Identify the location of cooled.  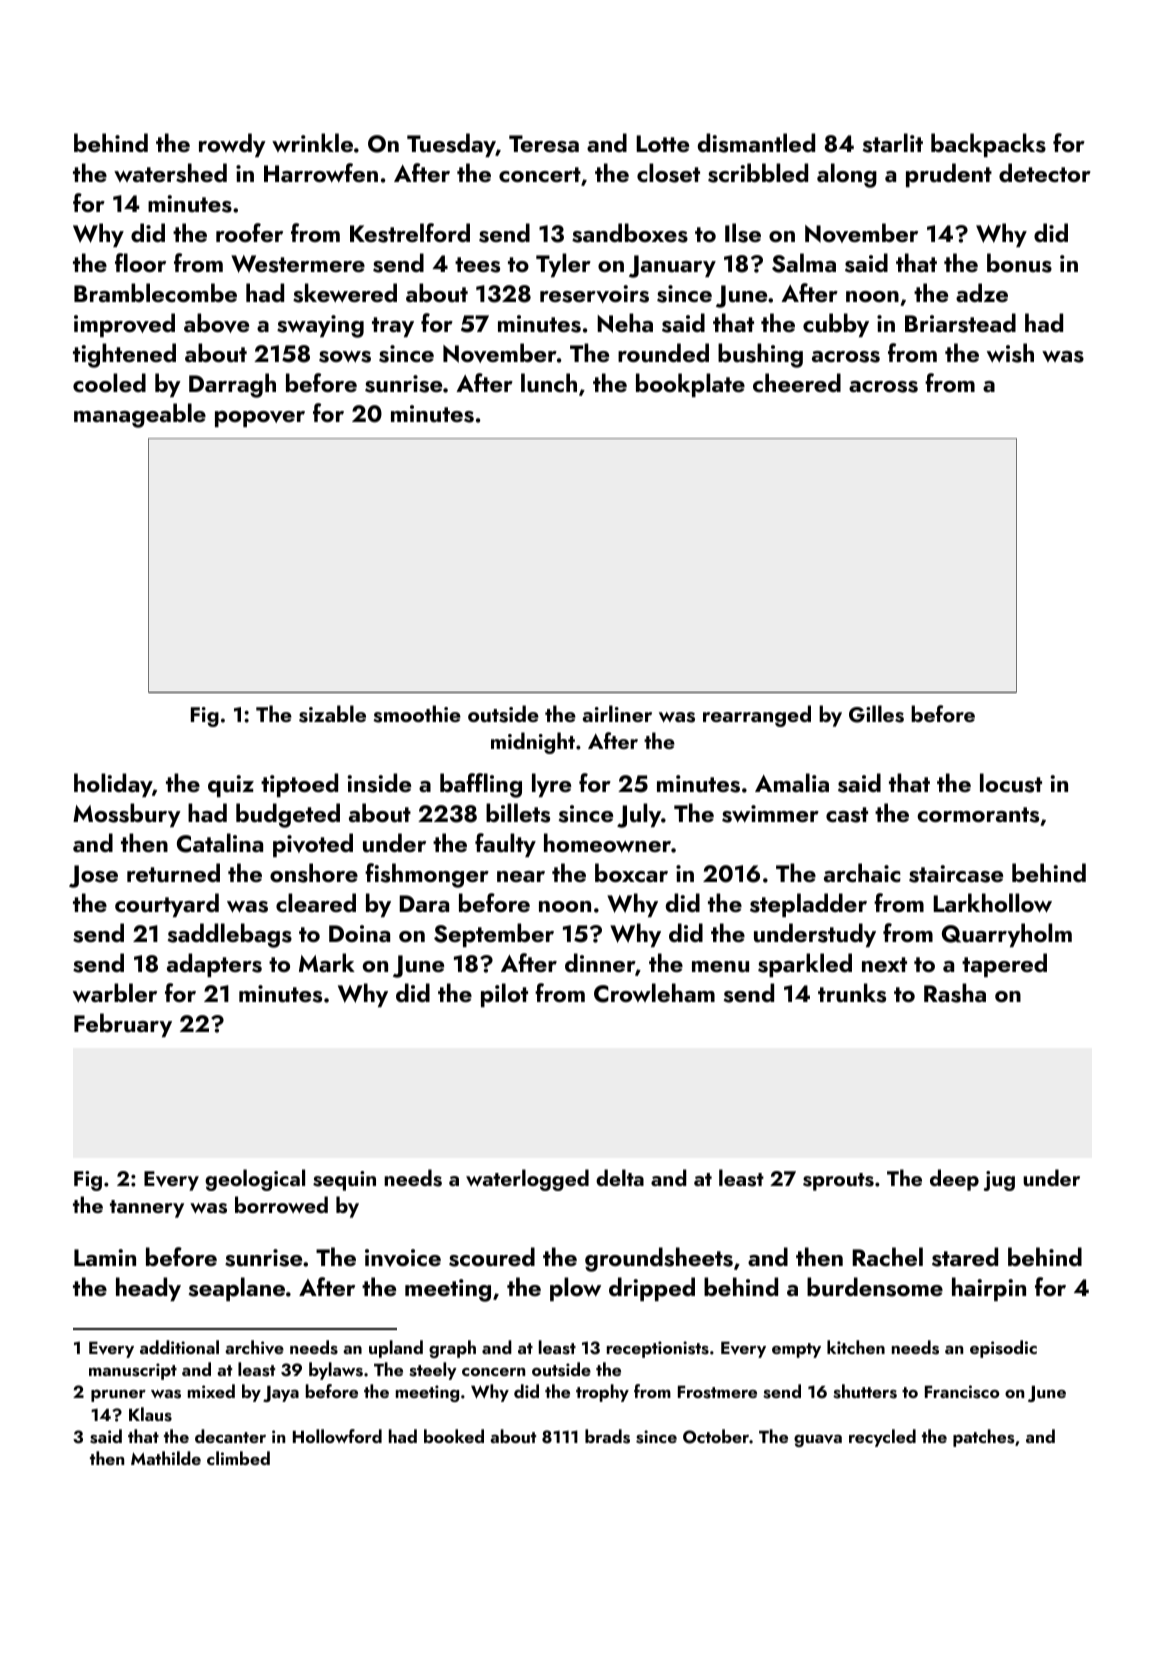
(109, 382).
